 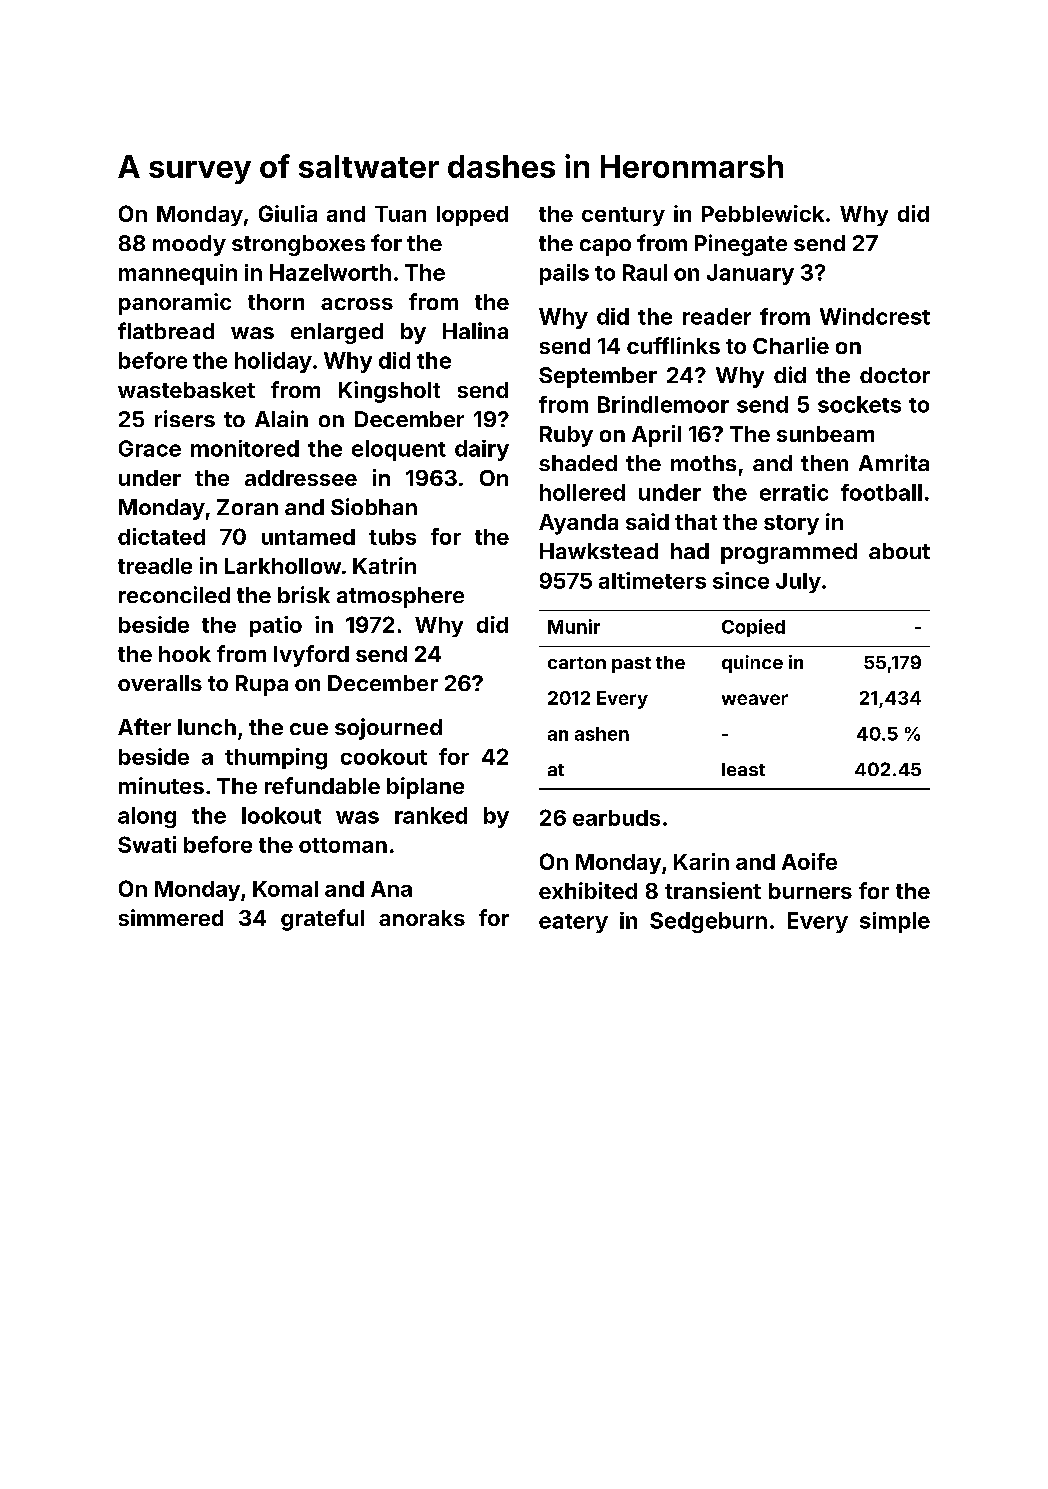 What do you see at coordinates (743, 769) in the document?
I see `least` at bounding box center [743, 769].
